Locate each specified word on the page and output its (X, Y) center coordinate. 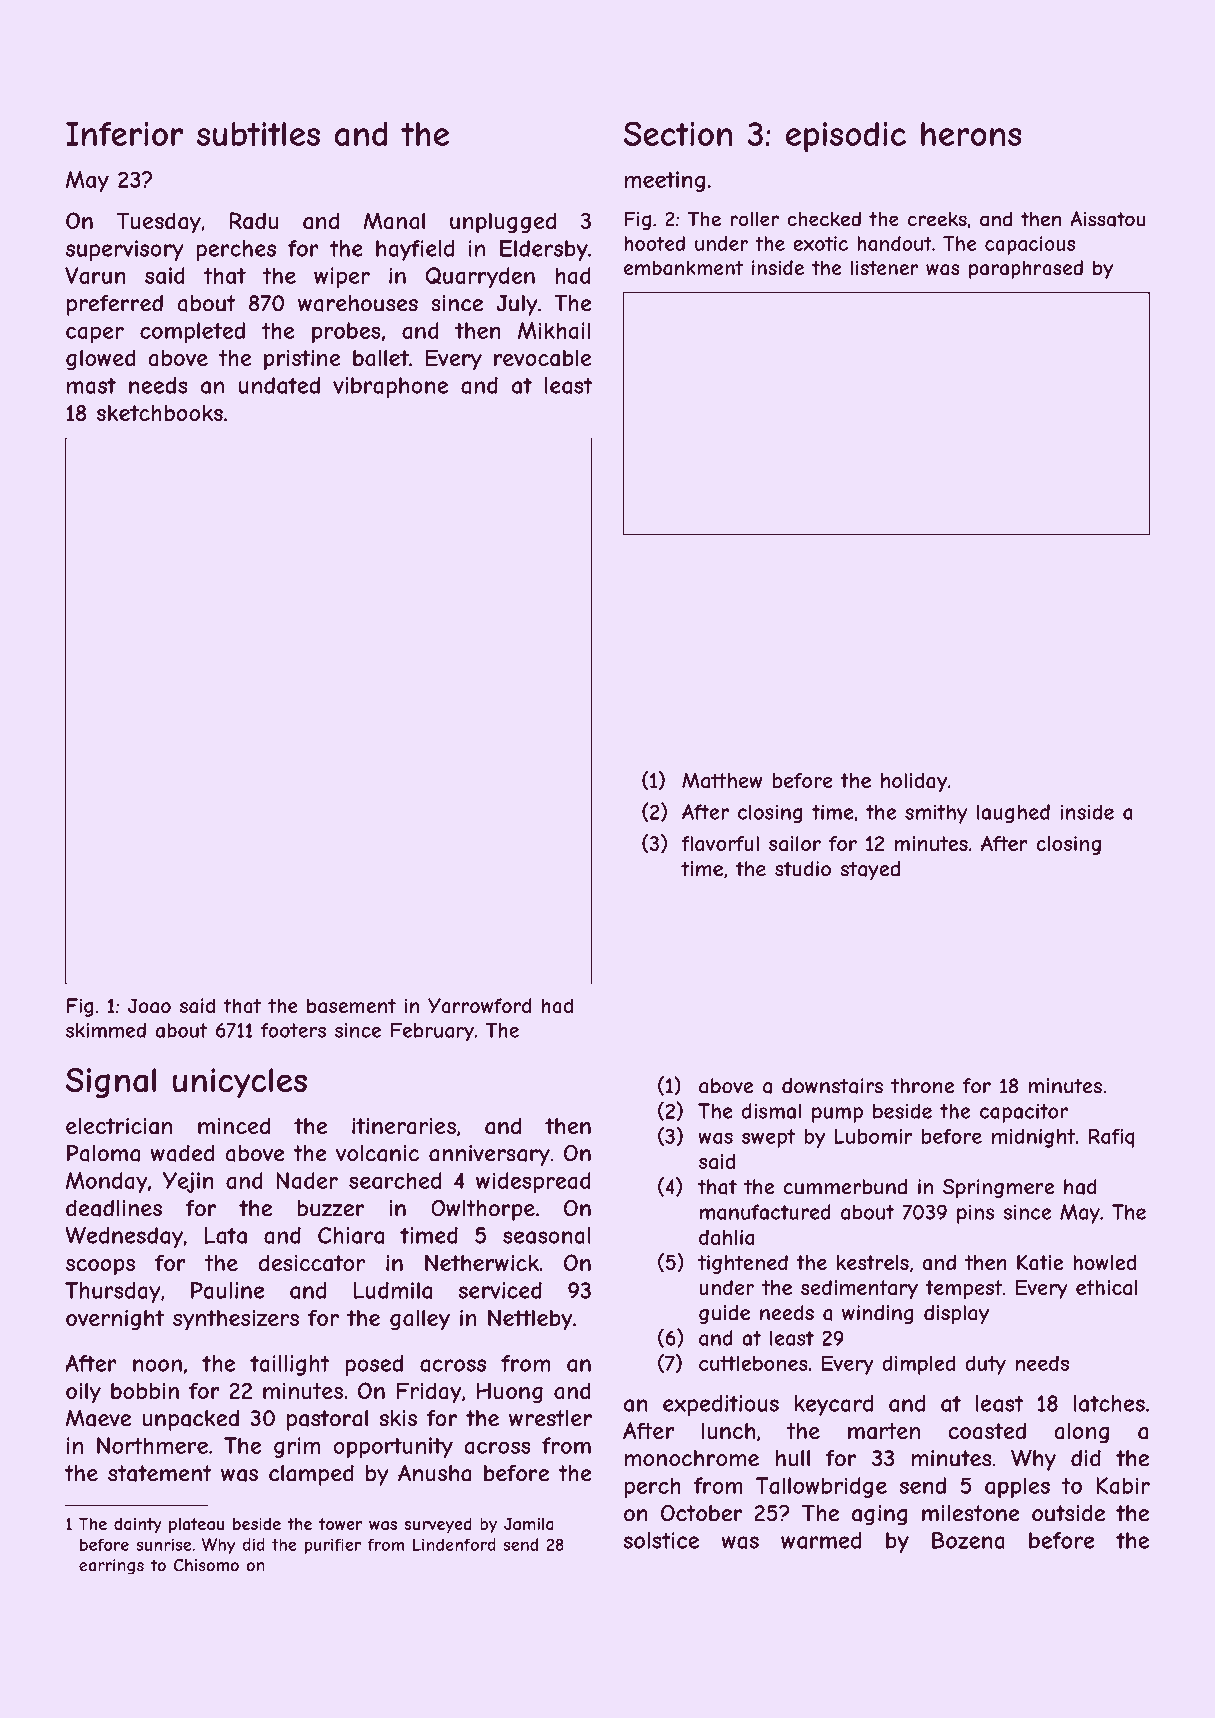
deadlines (114, 1208)
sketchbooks (159, 412)
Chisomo (206, 1565)
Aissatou (1108, 219)
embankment (683, 267)
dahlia (726, 1237)
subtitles (258, 134)
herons (971, 134)
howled (1104, 1262)
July (517, 305)
